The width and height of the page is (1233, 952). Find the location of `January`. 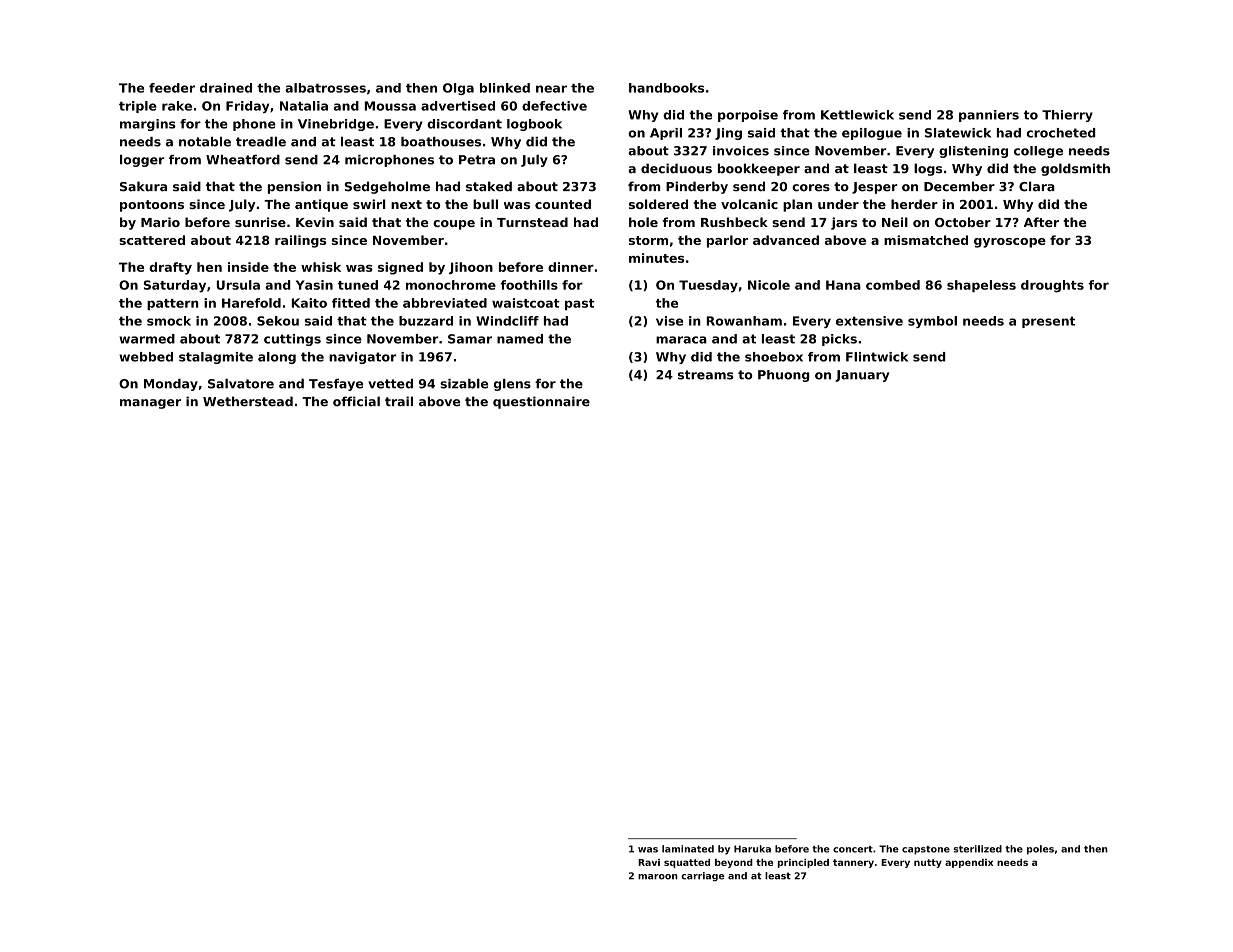

January is located at coordinates (862, 376).
